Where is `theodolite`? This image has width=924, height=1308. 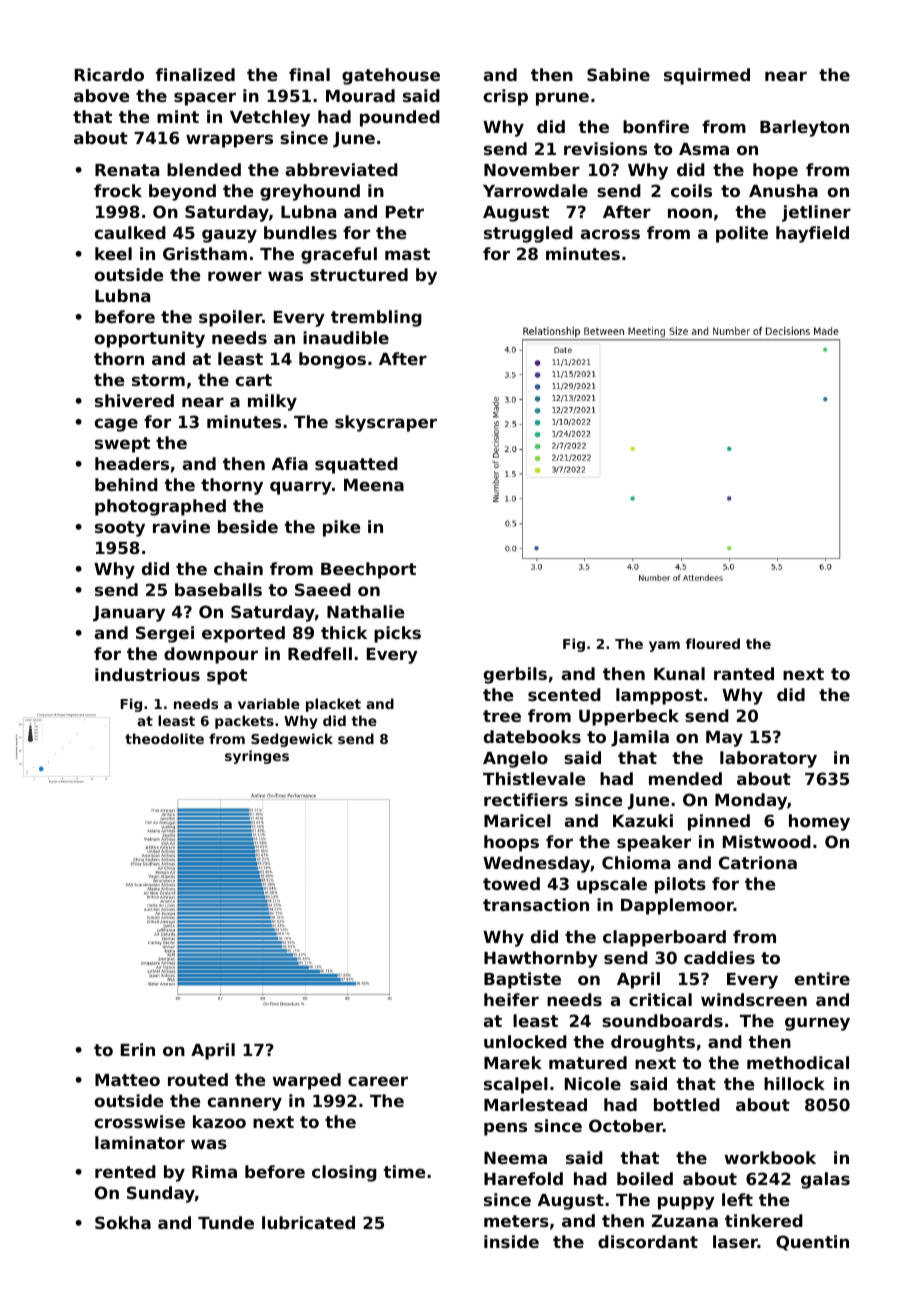 theodolite is located at coordinates (164, 738).
